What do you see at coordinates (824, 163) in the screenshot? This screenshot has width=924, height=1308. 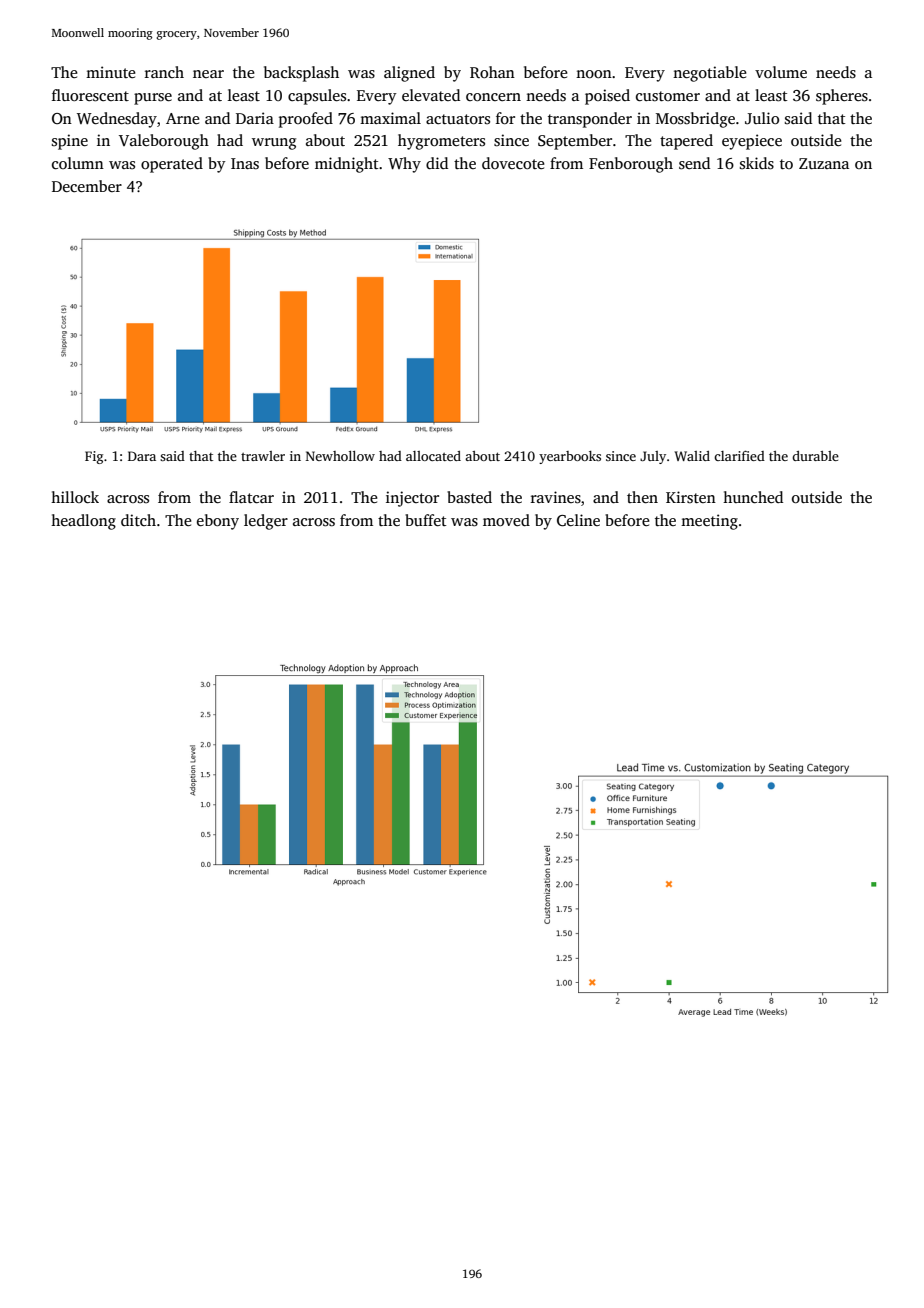 I see `Zuzana` at bounding box center [824, 163].
